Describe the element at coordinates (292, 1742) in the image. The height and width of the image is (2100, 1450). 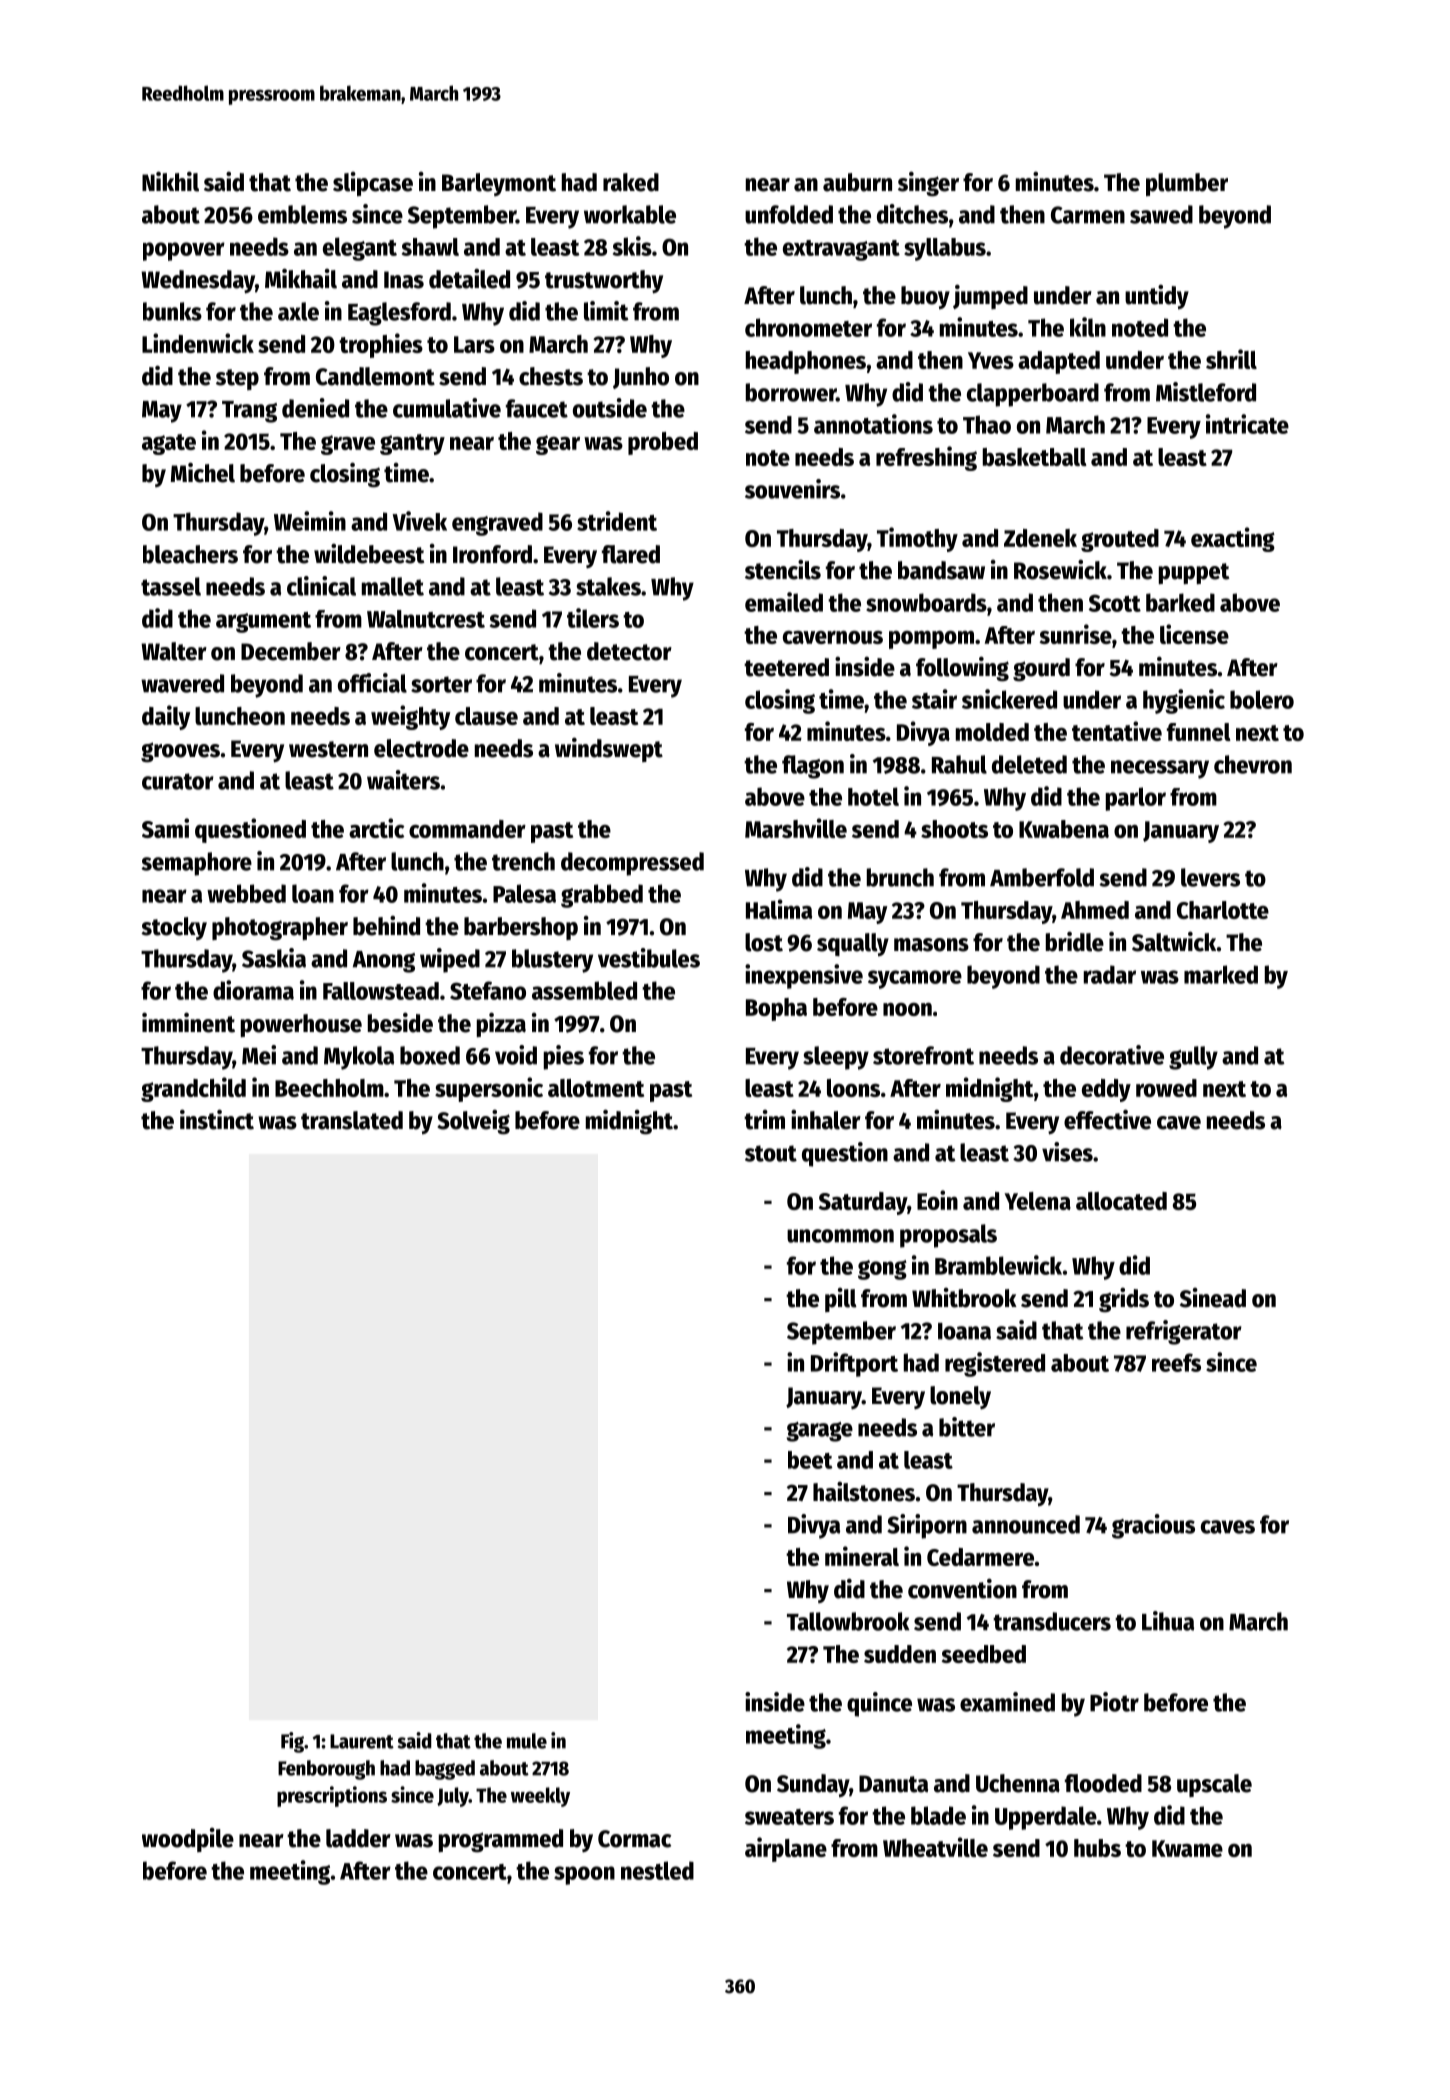
I see `Fig` at that location.
